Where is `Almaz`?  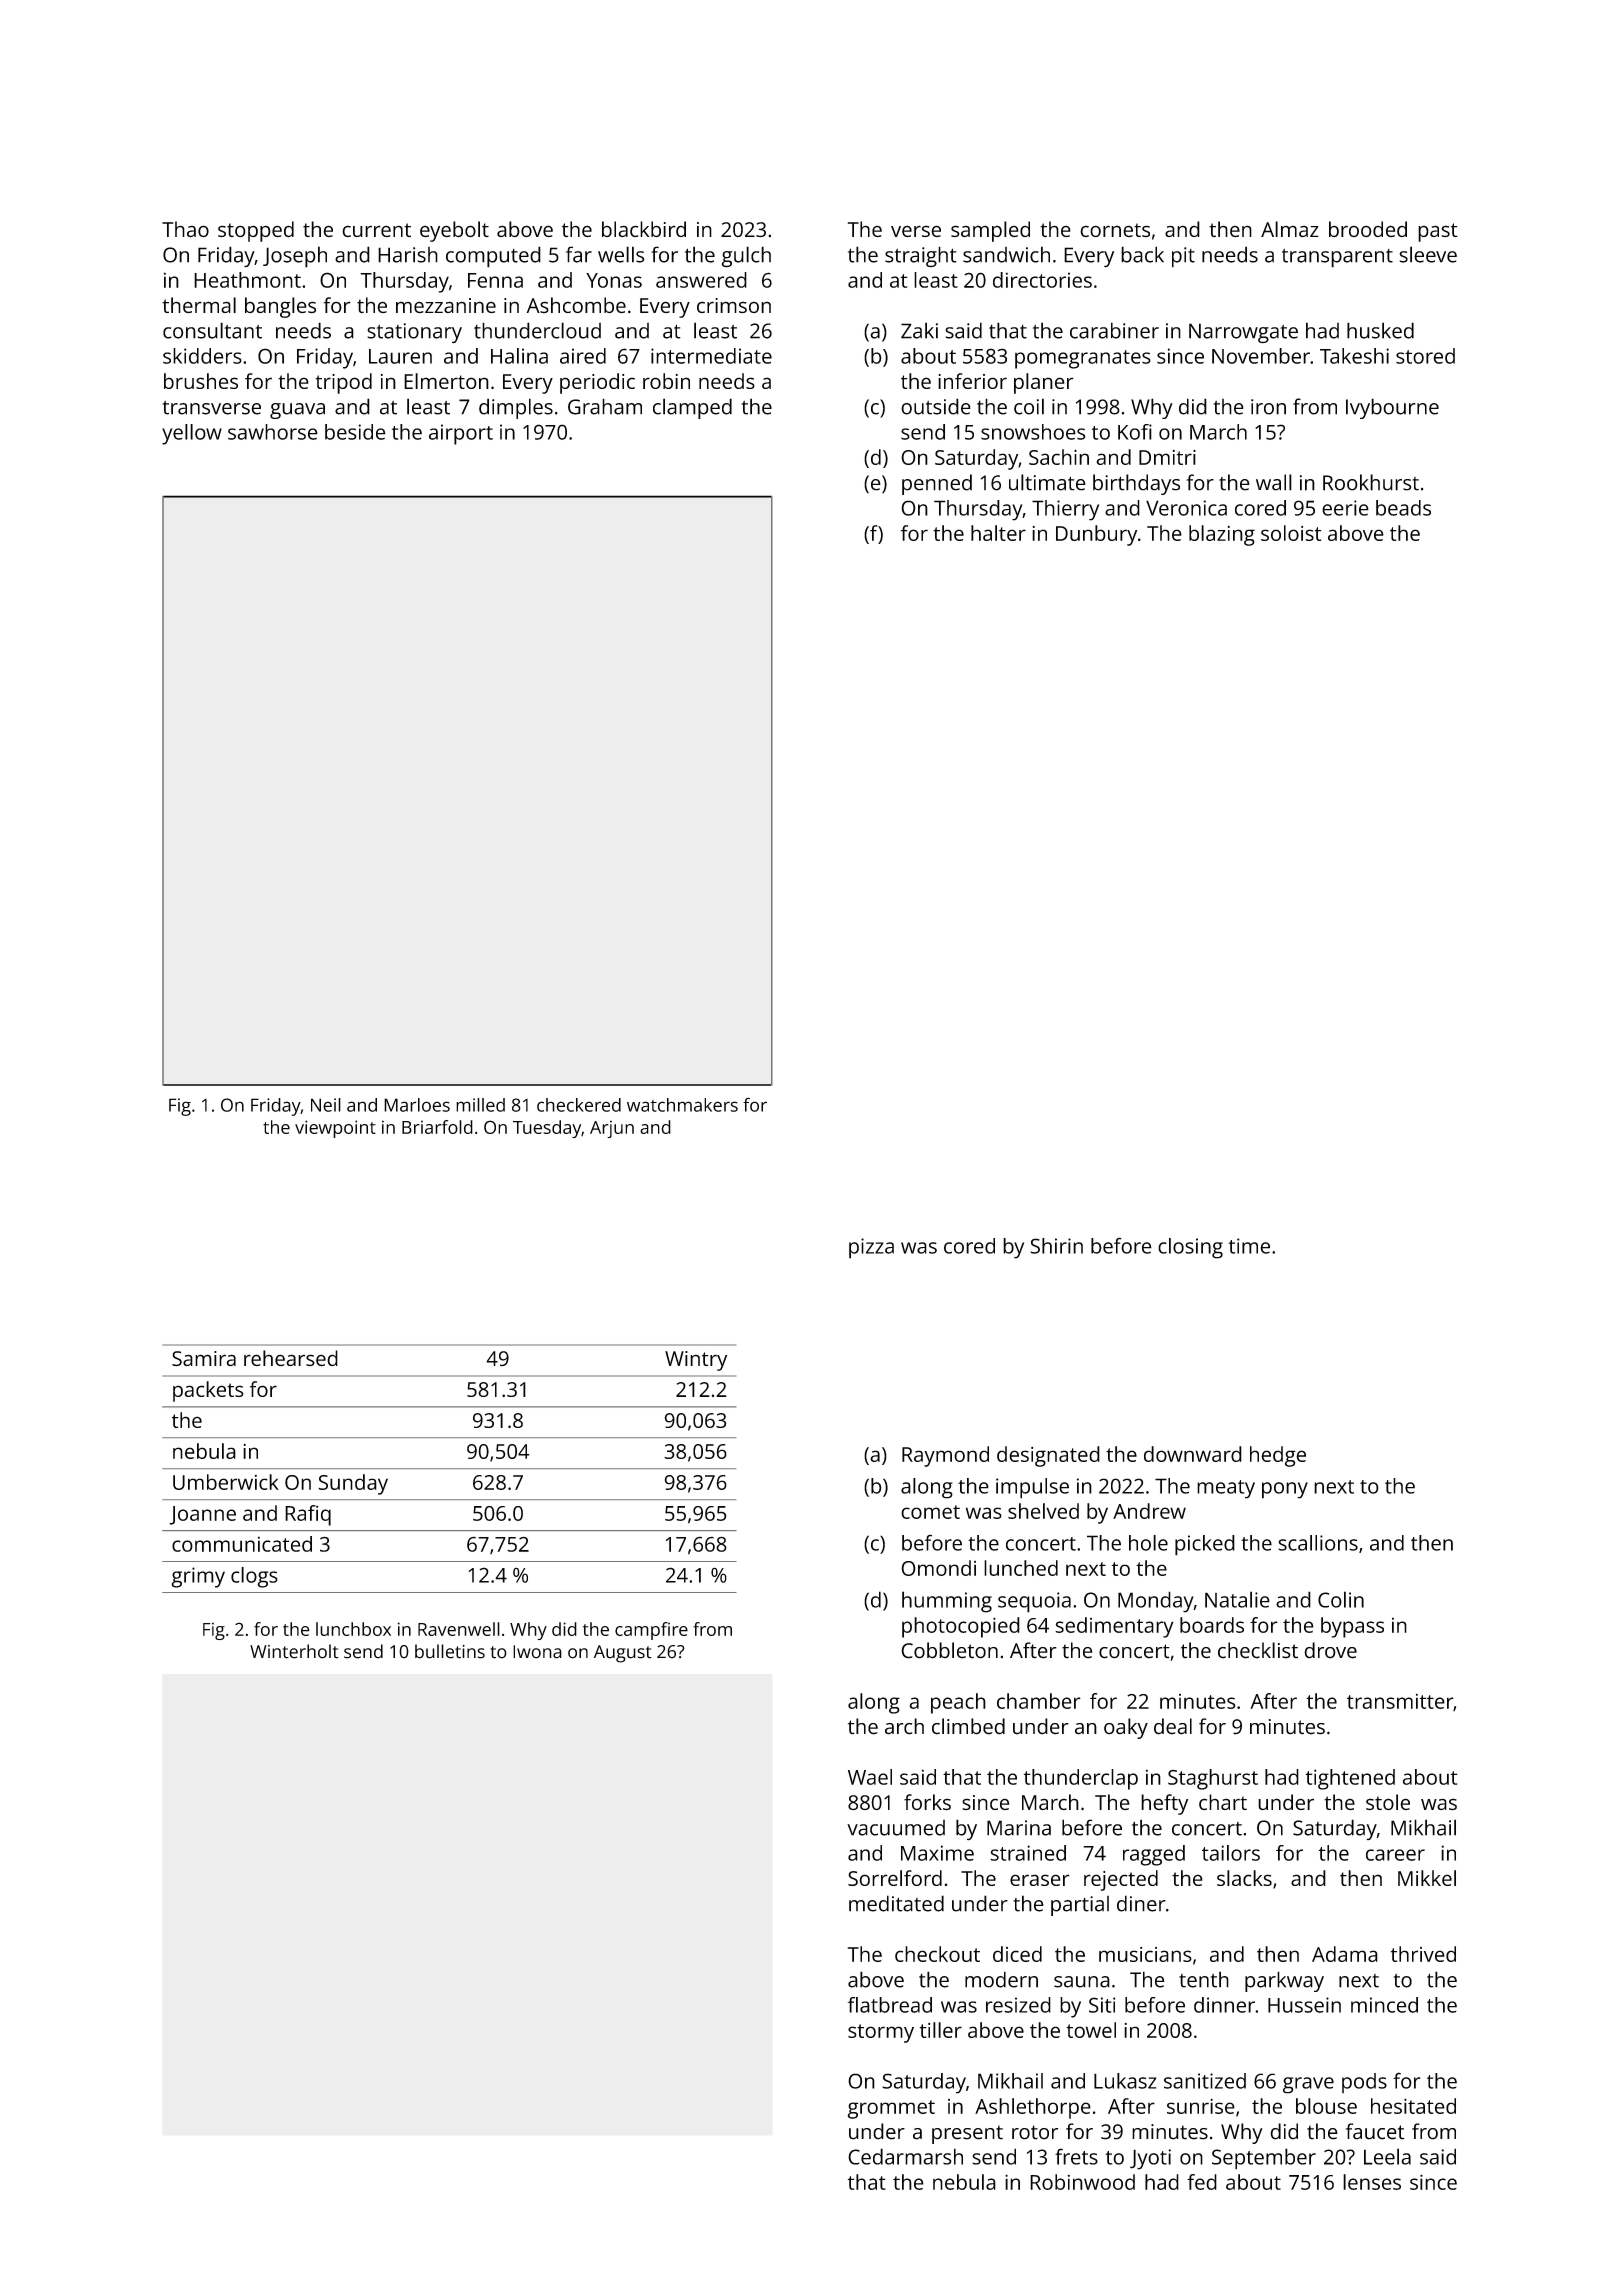 Almaz is located at coordinates (1290, 229).
